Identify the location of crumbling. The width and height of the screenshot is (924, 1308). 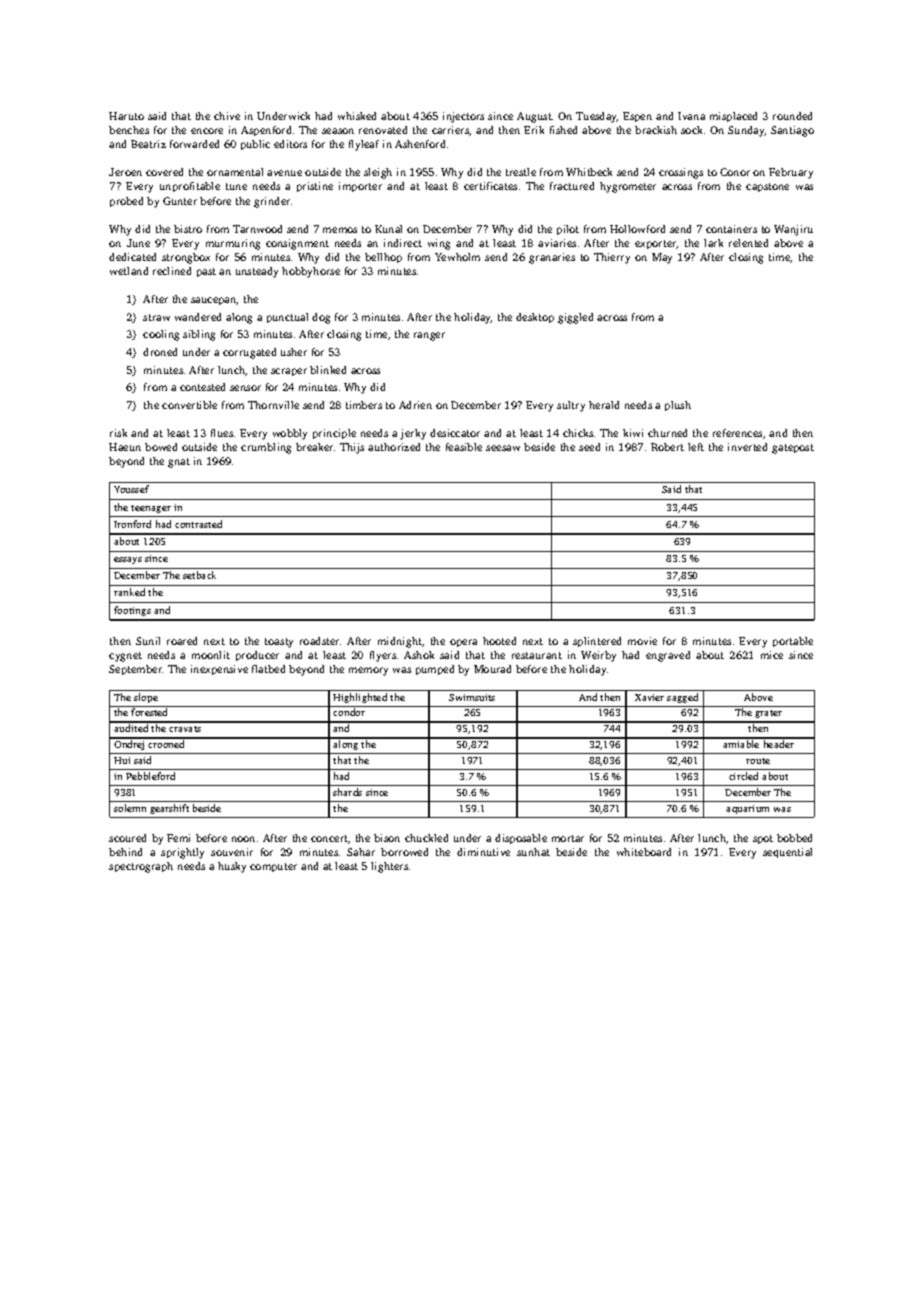
(266, 448).
